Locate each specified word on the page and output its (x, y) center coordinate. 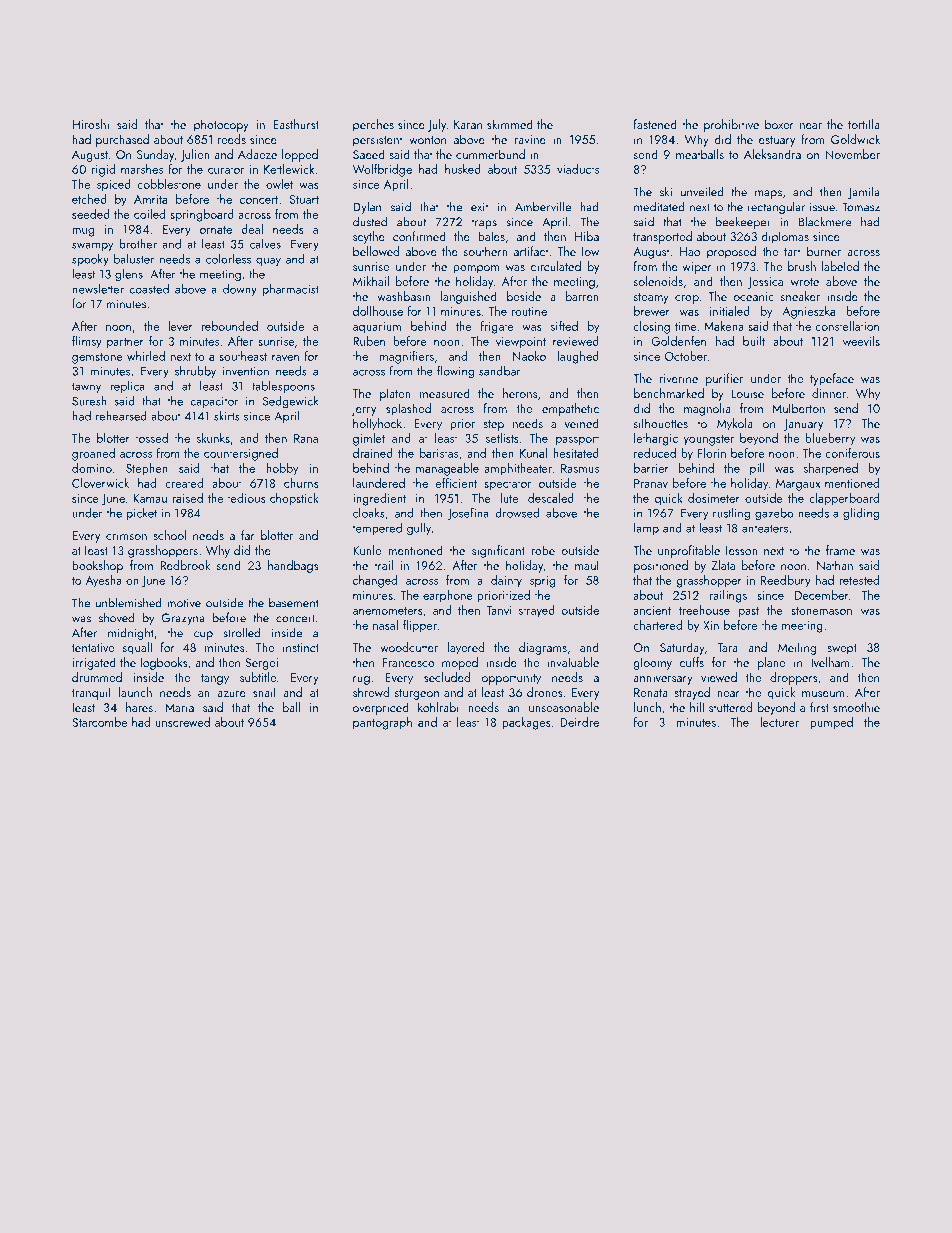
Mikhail (371, 281)
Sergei (261, 664)
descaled (551, 498)
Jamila (864, 192)
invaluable (573, 662)
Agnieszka (808, 312)
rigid (103, 170)
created (184, 483)
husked (463, 169)
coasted (149, 289)
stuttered (730, 707)
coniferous (852, 453)
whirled (146, 356)
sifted (564, 326)
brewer (652, 311)
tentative (93, 647)
